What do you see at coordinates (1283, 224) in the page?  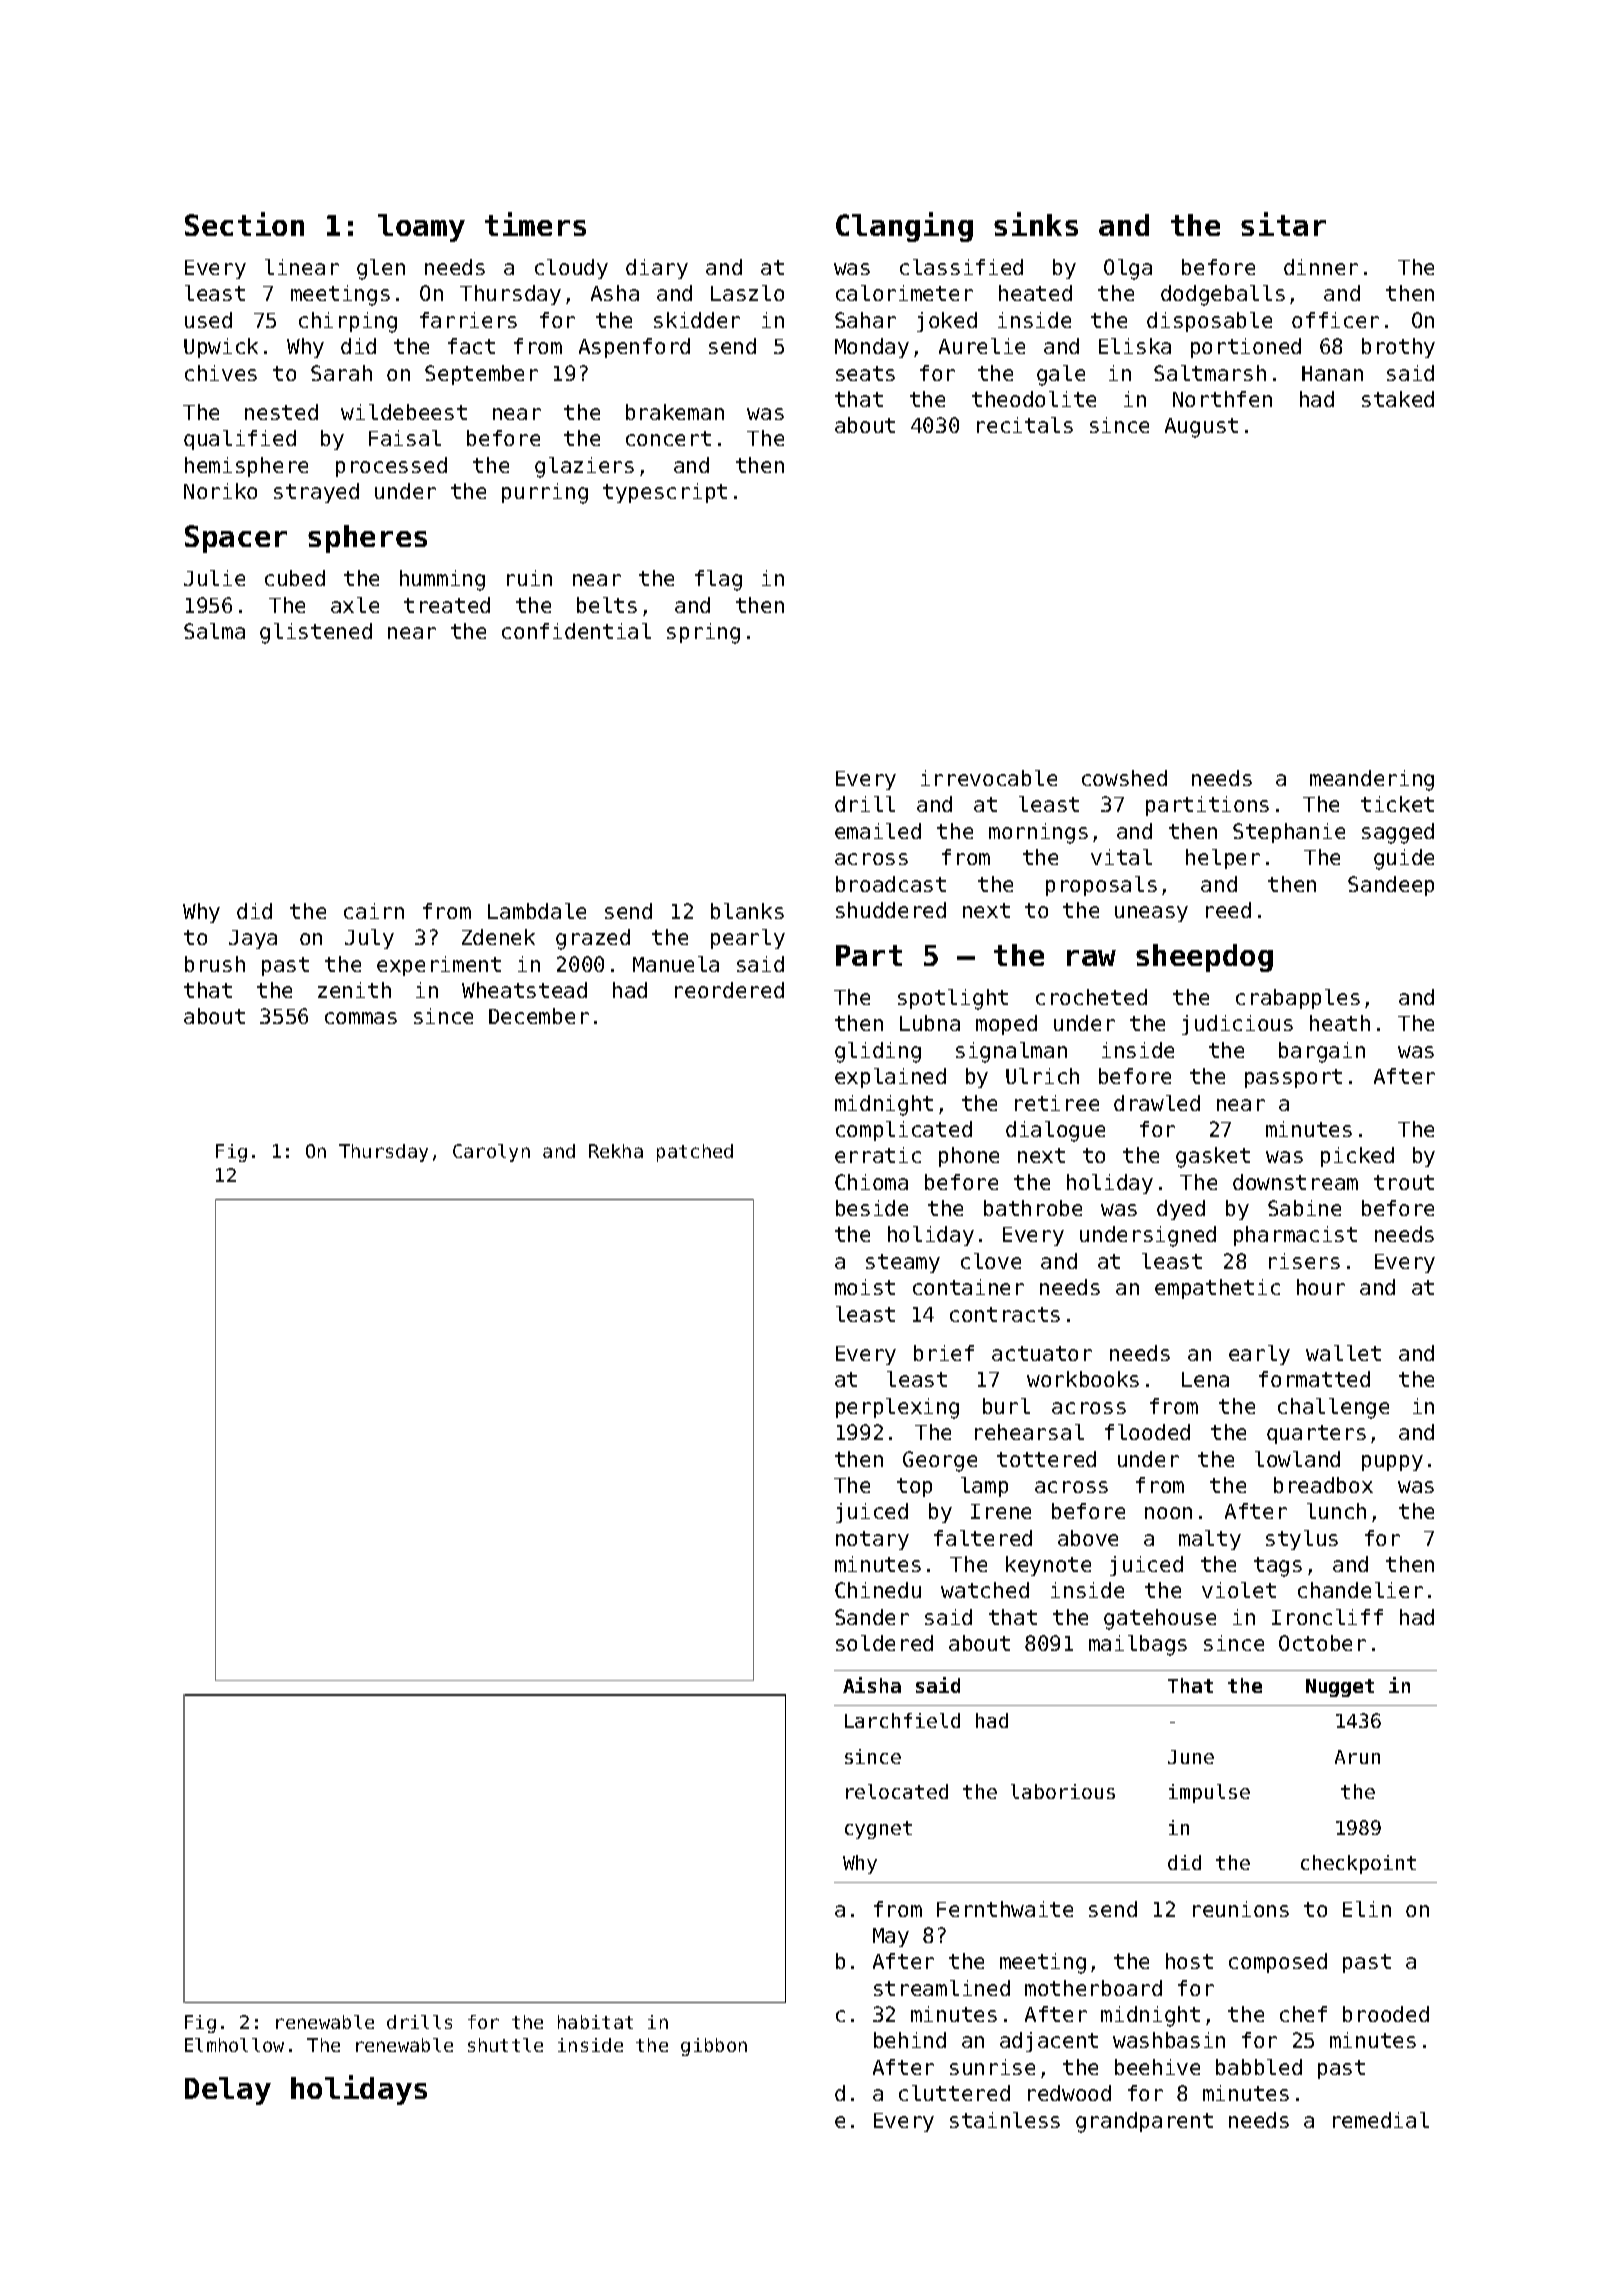 I see `sitar` at bounding box center [1283, 224].
